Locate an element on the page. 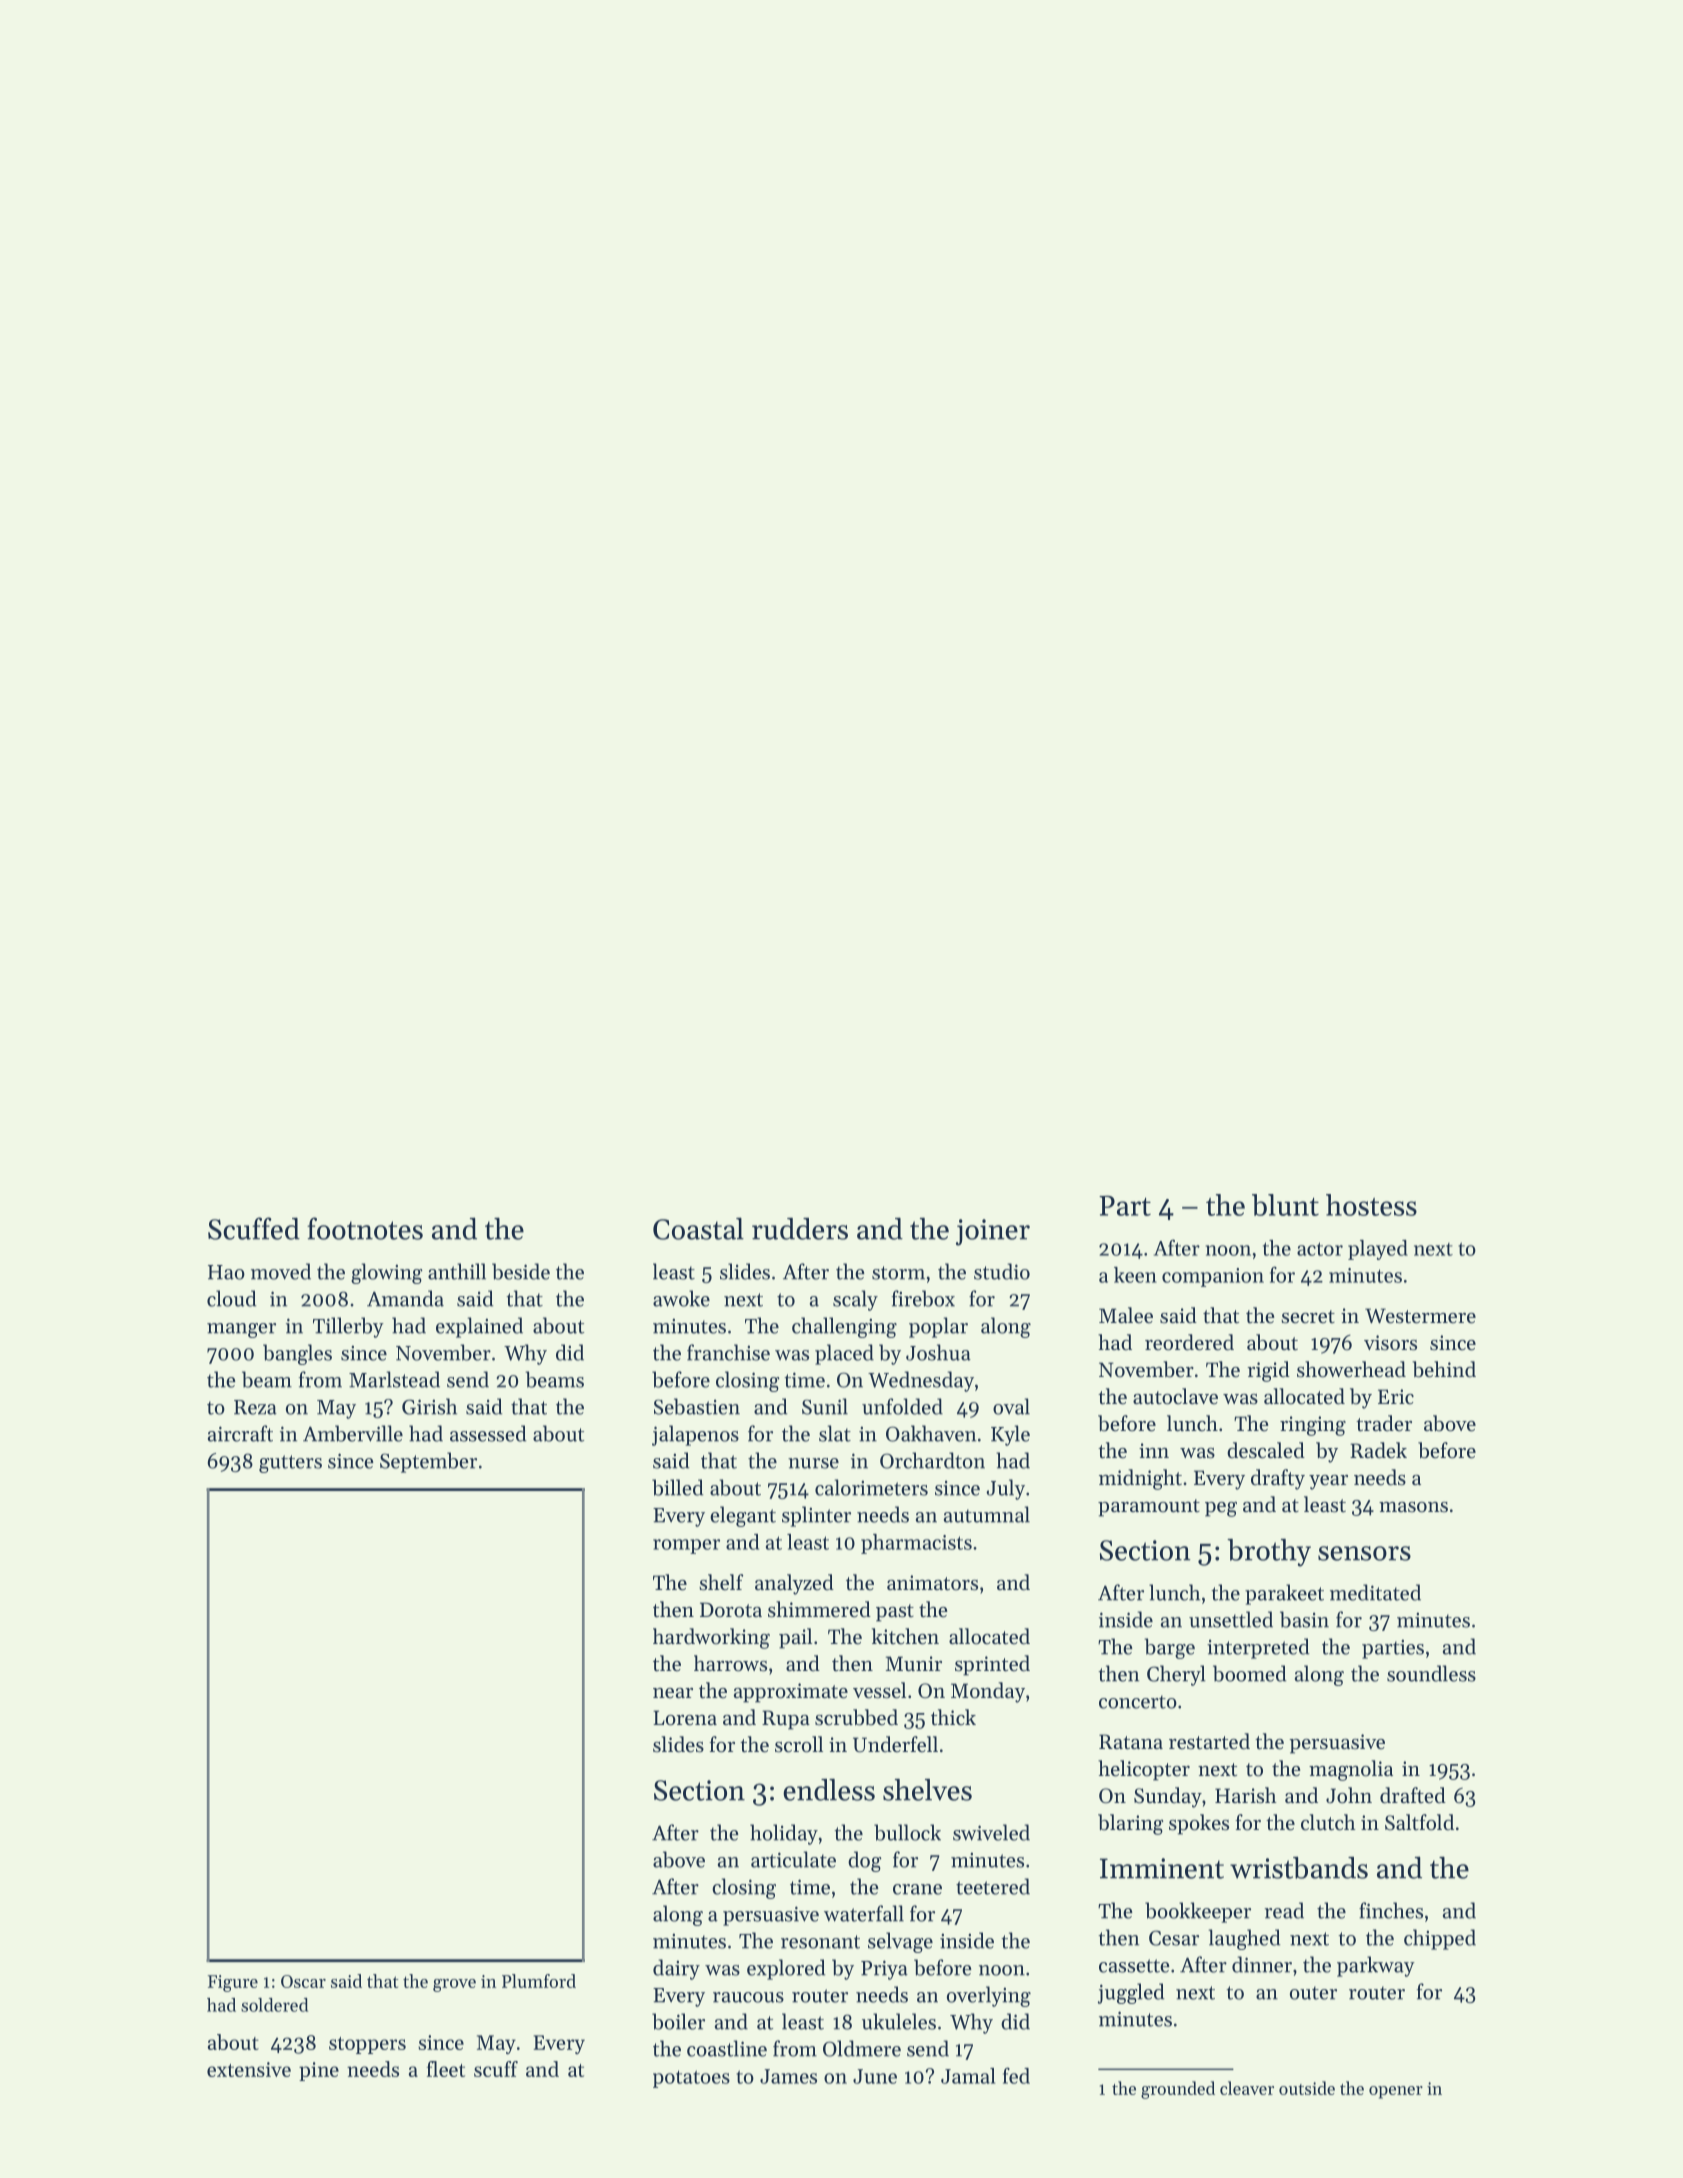 The image size is (1683, 2178). James is located at coordinates (788, 2076).
